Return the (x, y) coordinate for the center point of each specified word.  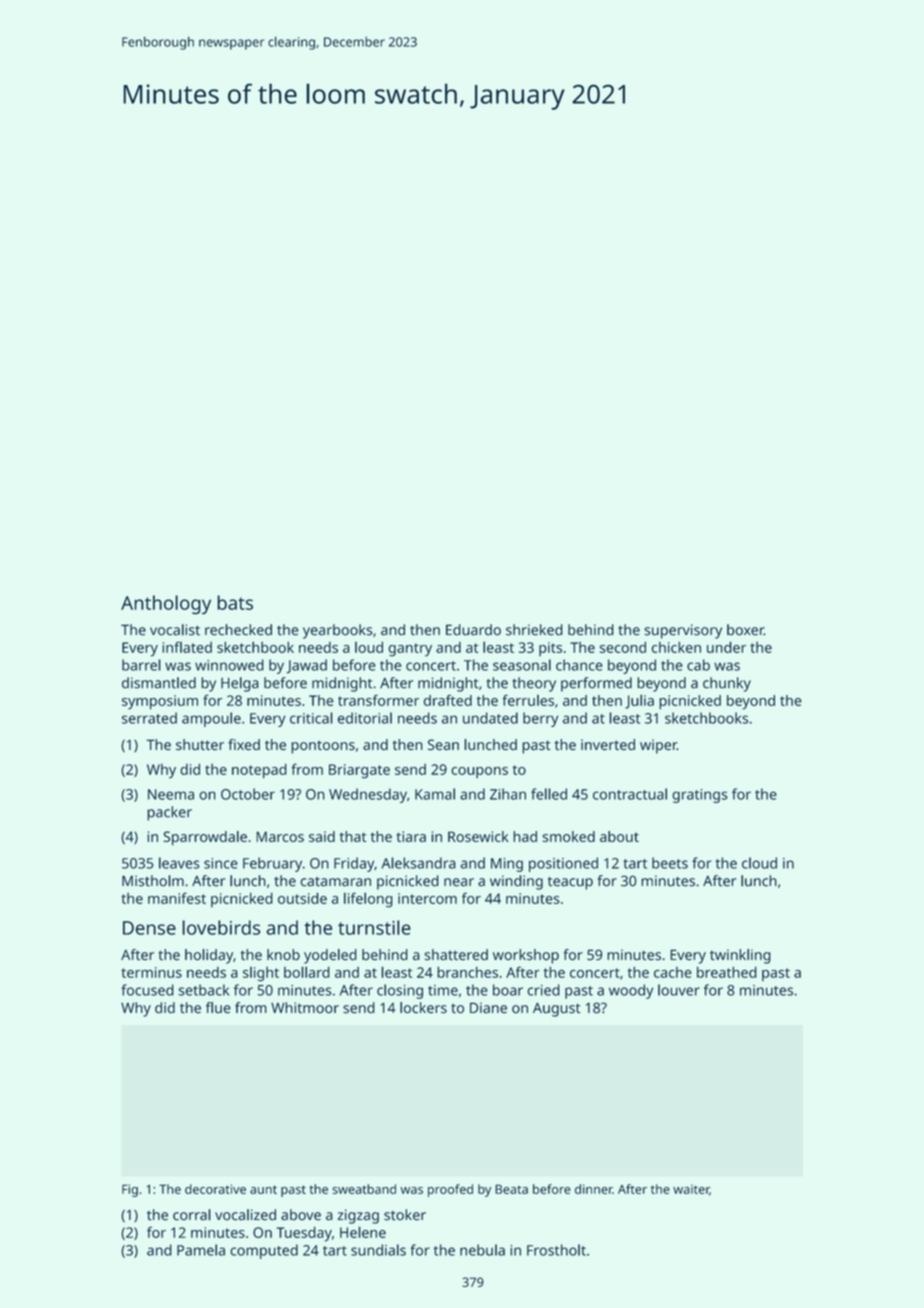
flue (218, 1008)
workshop (526, 956)
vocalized (245, 1215)
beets (670, 863)
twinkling (740, 956)
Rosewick (478, 836)
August (556, 1010)
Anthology (166, 605)
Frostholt (556, 1250)
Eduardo (473, 630)
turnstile (374, 927)
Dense (149, 928)
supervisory (683, 631)
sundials (378, 1250)
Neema (171, 794)
